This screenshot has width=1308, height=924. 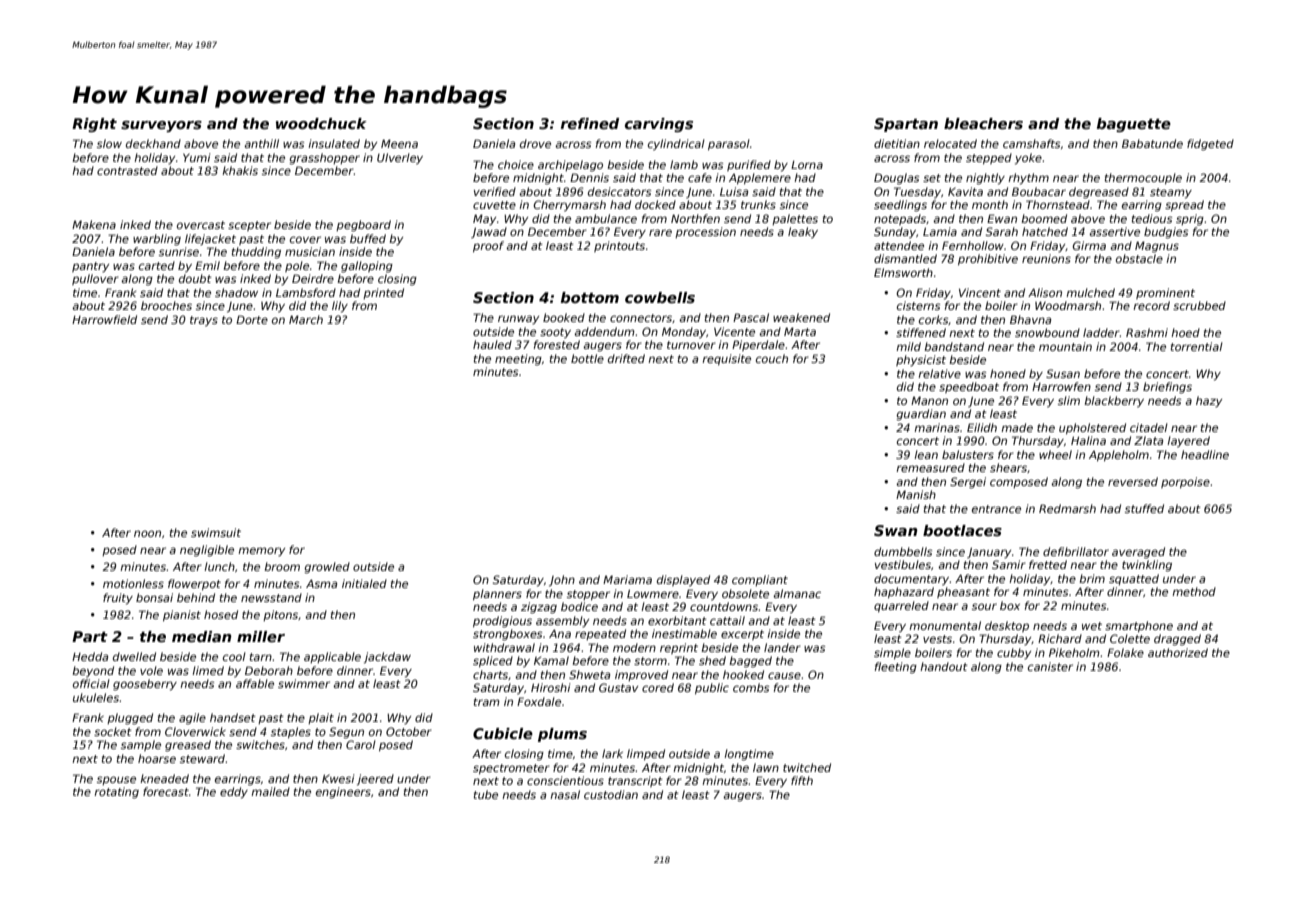 What do you see at coordinates (1067, 508) in the screenshot?
I see `Redmarsh` at bounding box center [1067, 508].
